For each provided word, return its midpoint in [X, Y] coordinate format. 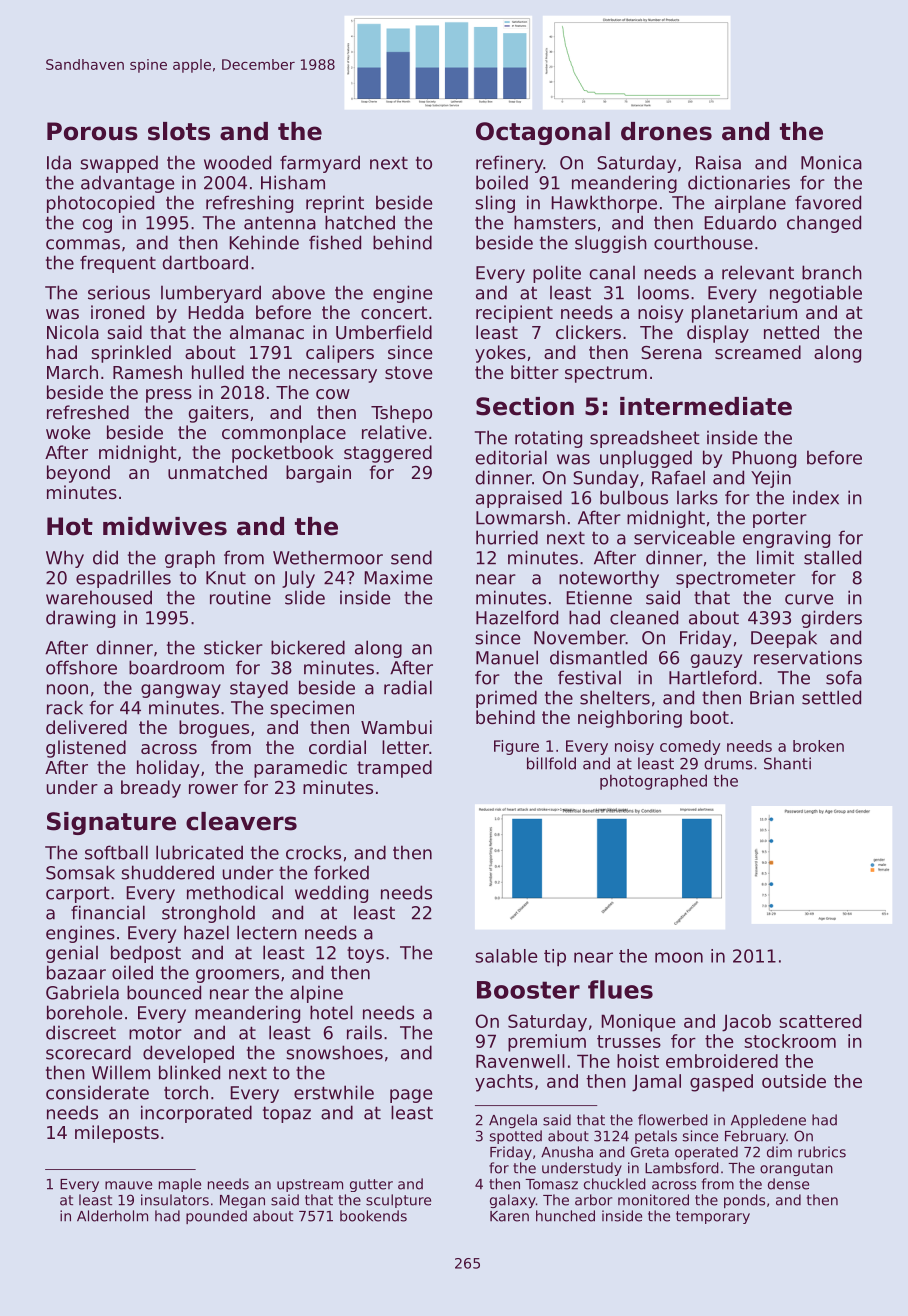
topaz [287, 1114]
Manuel [507, 657]
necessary [333, 376]
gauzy [716, 661]
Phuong [764, 459]
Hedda [216, 312]
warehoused [99, 597]
